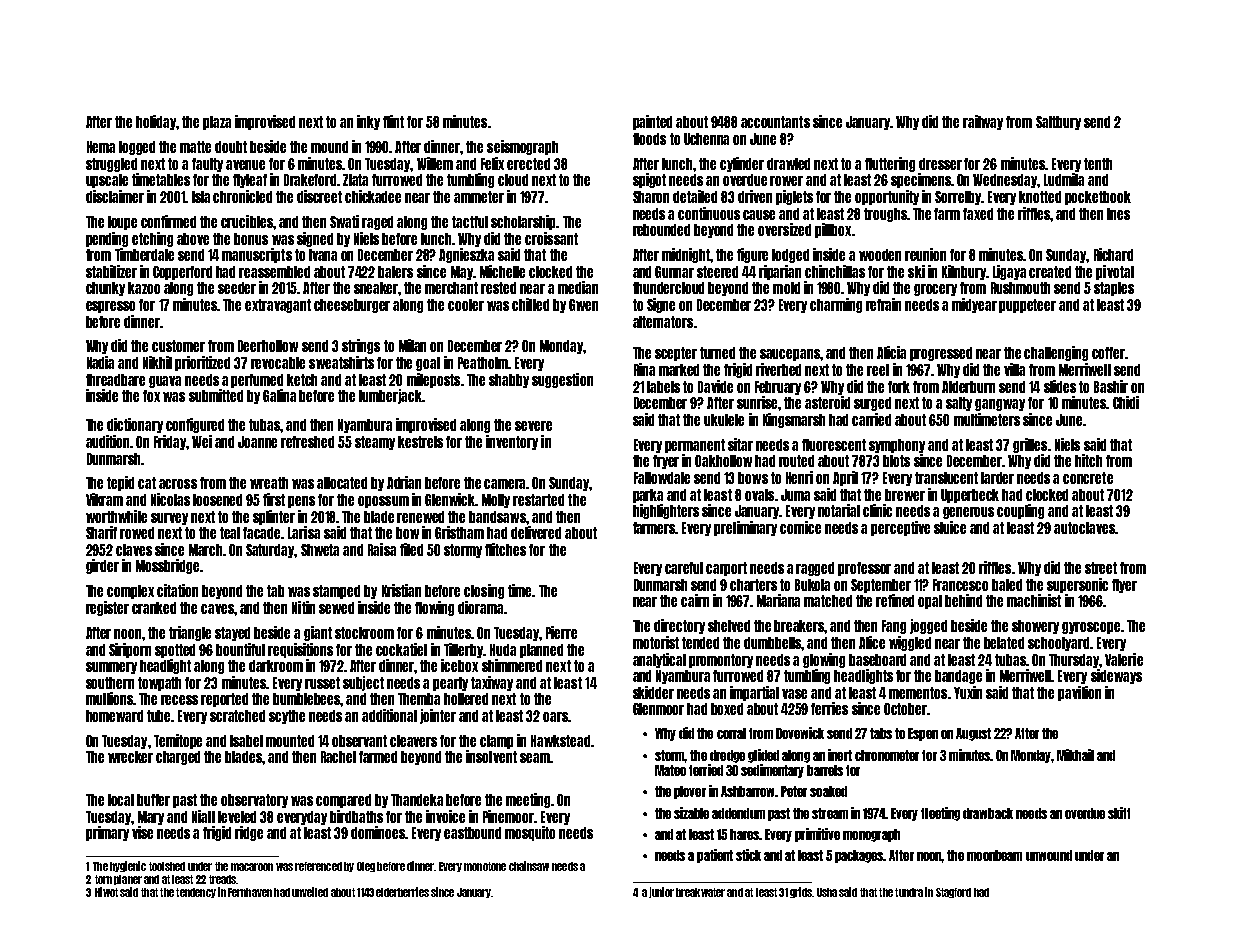 Image resolution: width=1233 pixels, height=952 pixels. What do you see at coordinates (953, 893) in the document?
I see `Stagford` at bounding box center [953, 893].
